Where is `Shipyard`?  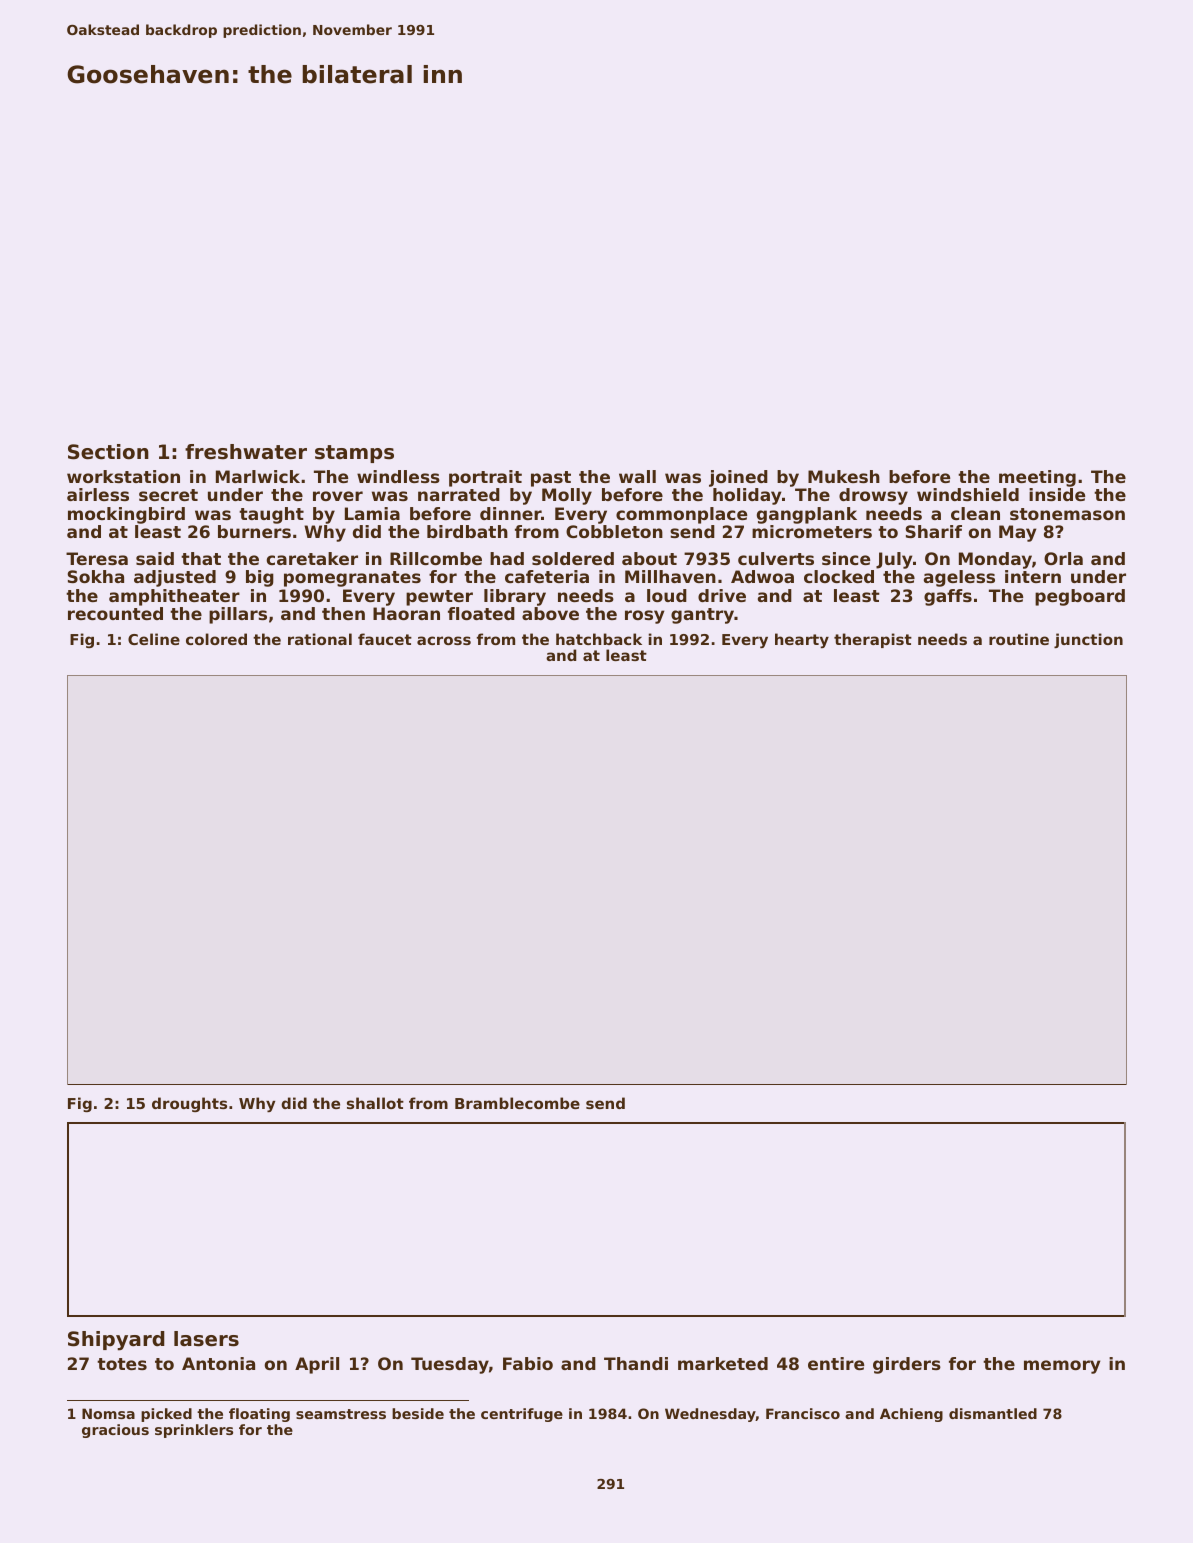
Shipyard is located at coordinates (116, 1341).
